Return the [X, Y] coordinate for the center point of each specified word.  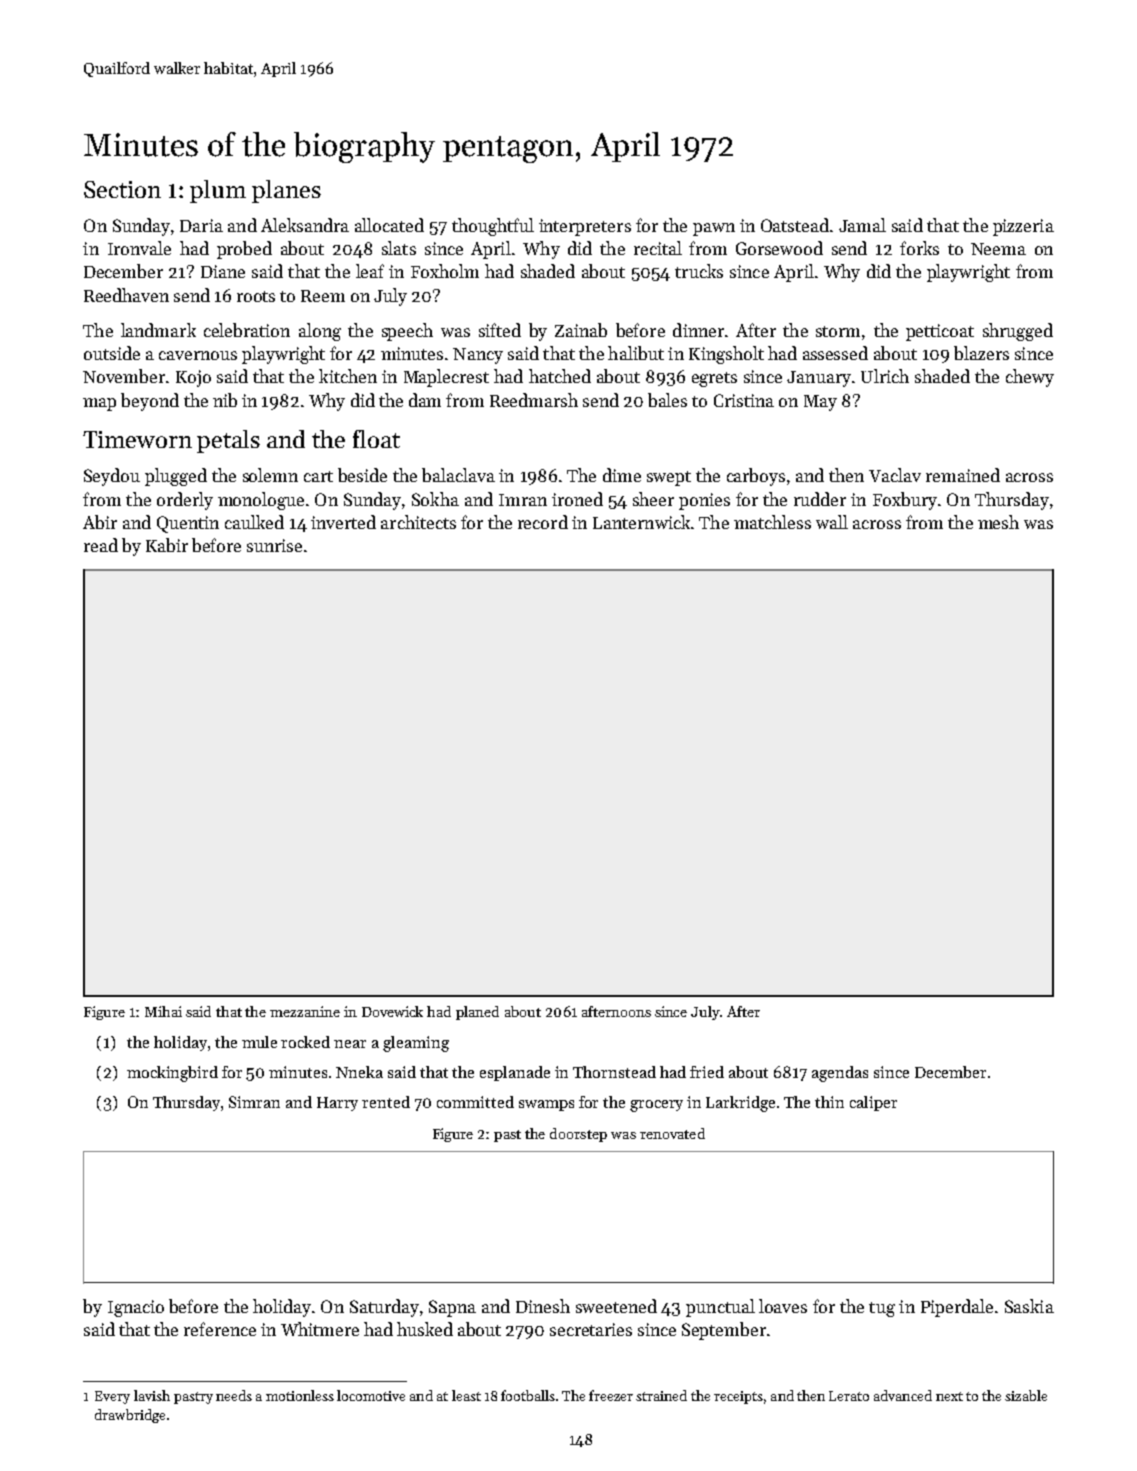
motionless [300, 1395]
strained [661, 1395]
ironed [577, 499]
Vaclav [895, 475]
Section [122, 189]
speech [407, 332]
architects [418, 522]
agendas [840, 1074]
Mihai [163, 1011]
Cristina [744, 400]
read [101, 545]
